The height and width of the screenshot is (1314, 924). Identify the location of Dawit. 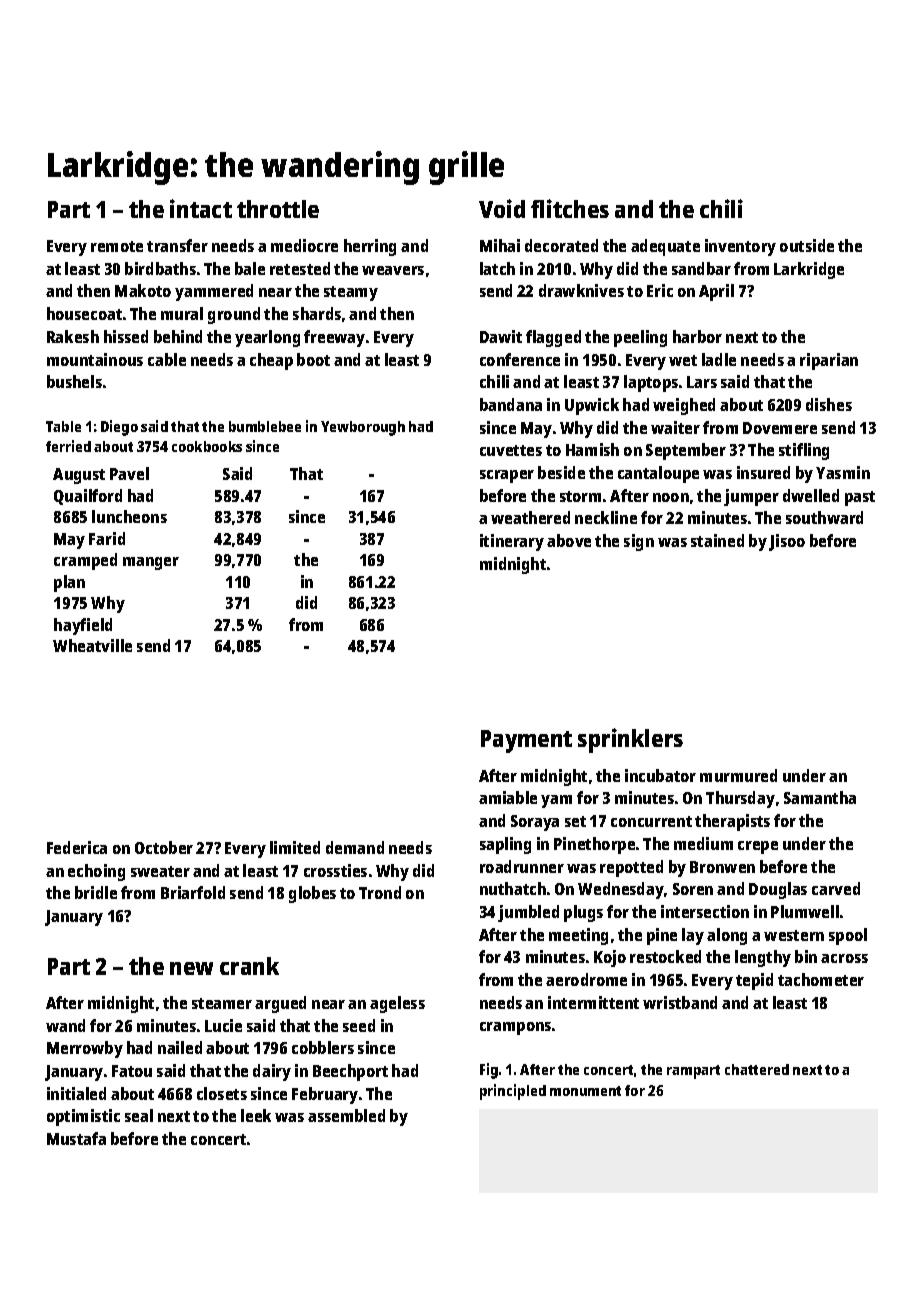
(501, 336).
